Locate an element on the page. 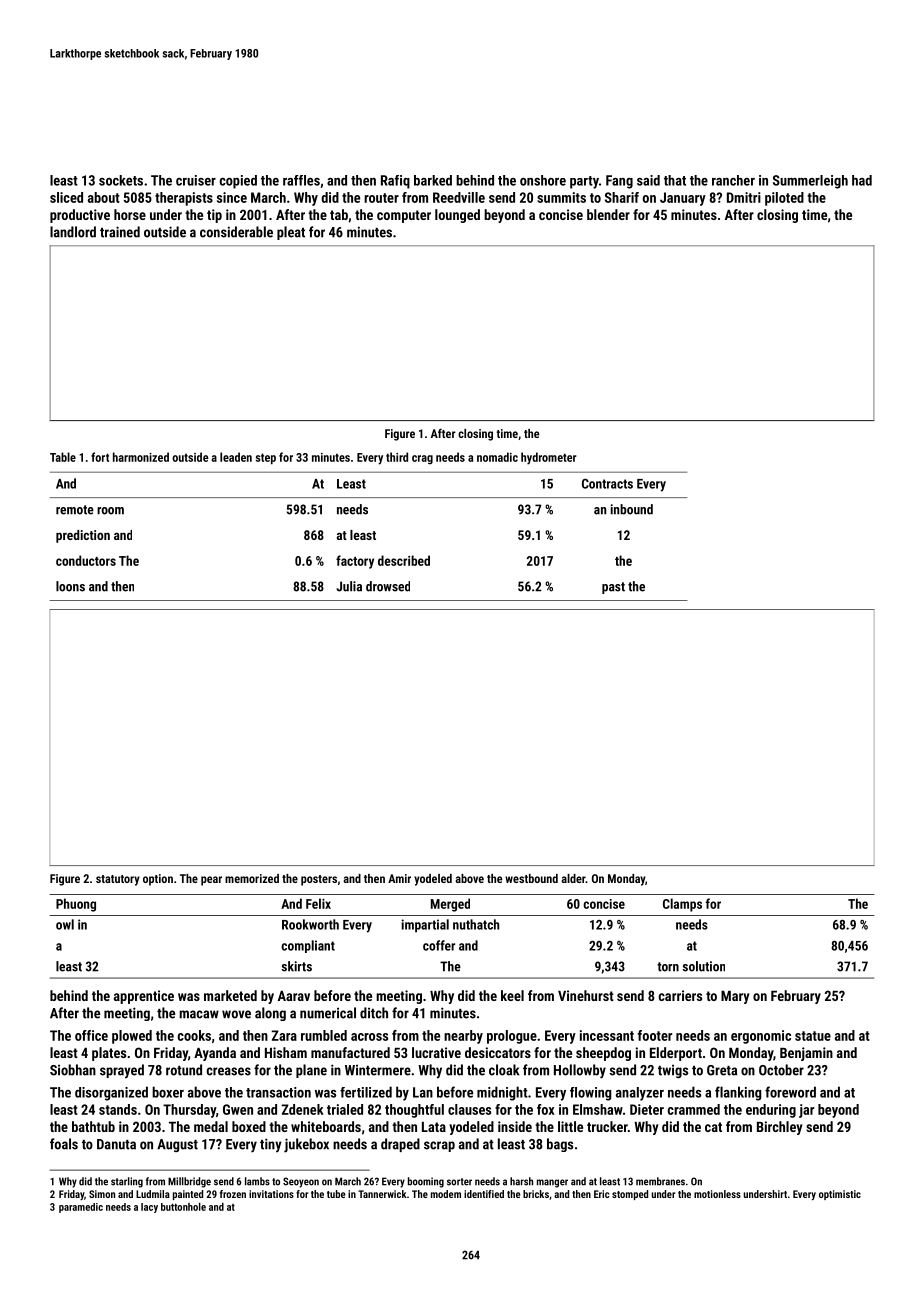 Image resolution: width=924 pixels, height=1308 pixels. sockets is located at coordinates (121, 180).
